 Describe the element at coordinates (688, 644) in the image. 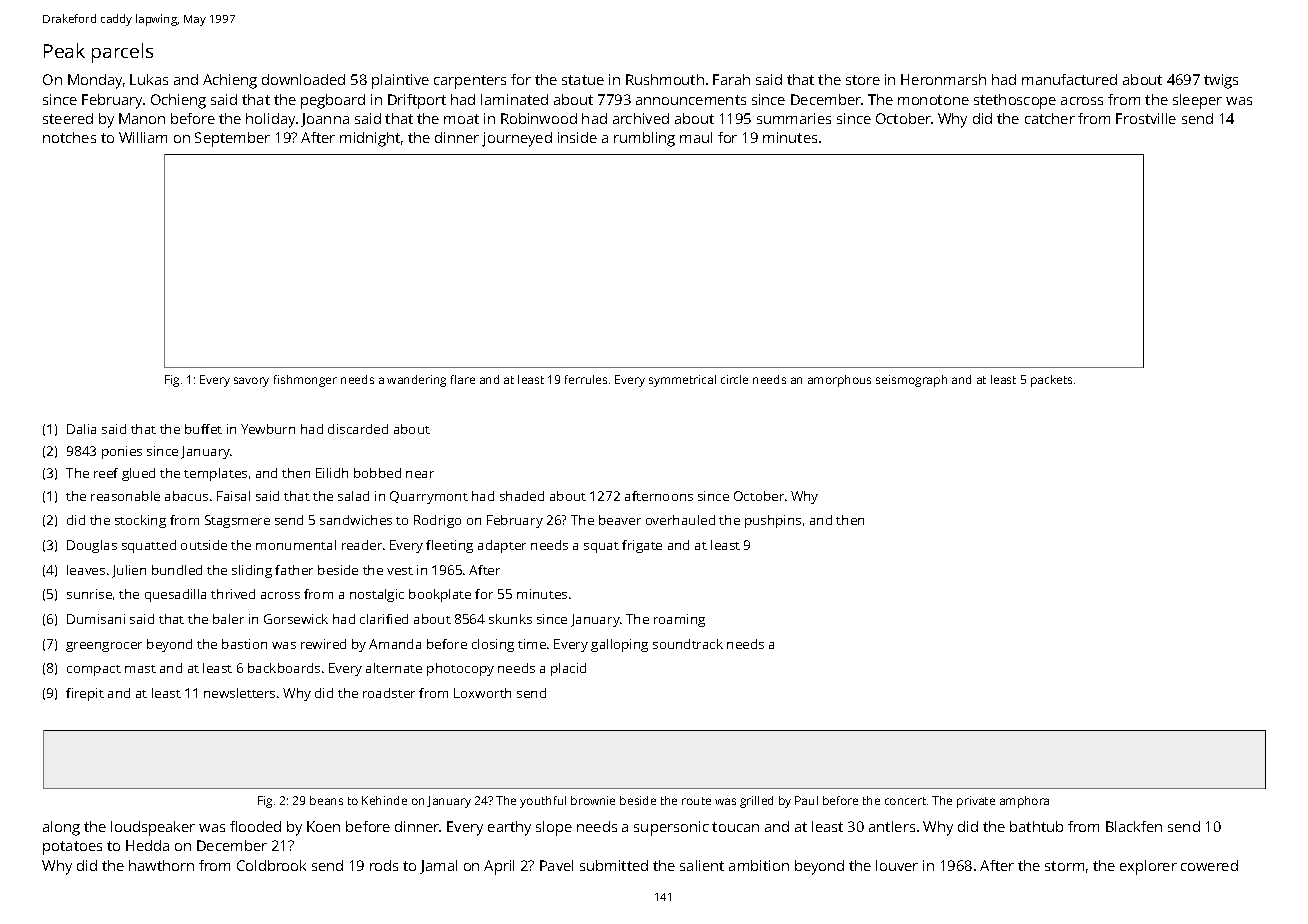

I see `soundtrack` at that location.
